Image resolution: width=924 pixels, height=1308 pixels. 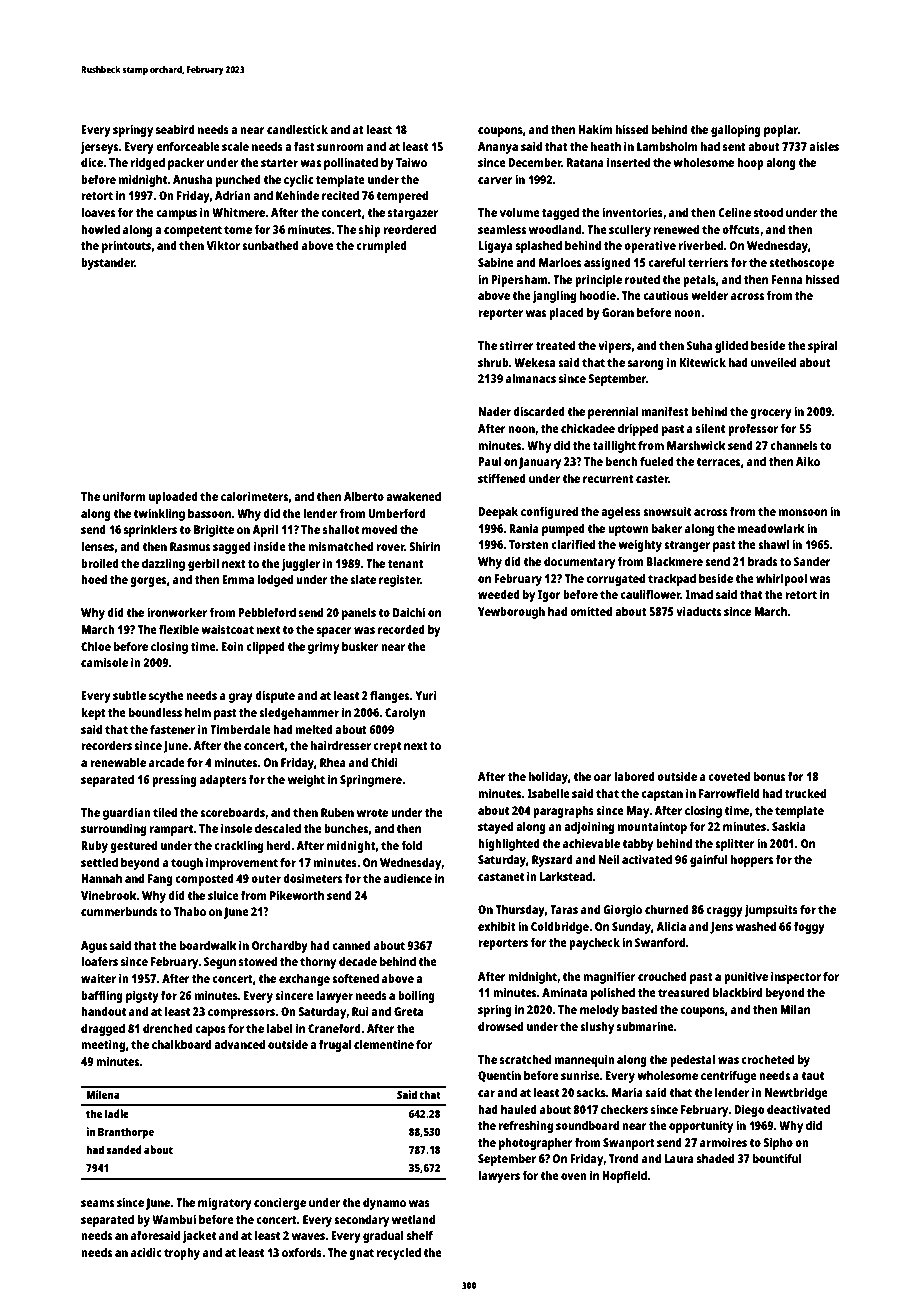 I want to click on Lambsholm, so click(x=667, y=146).
